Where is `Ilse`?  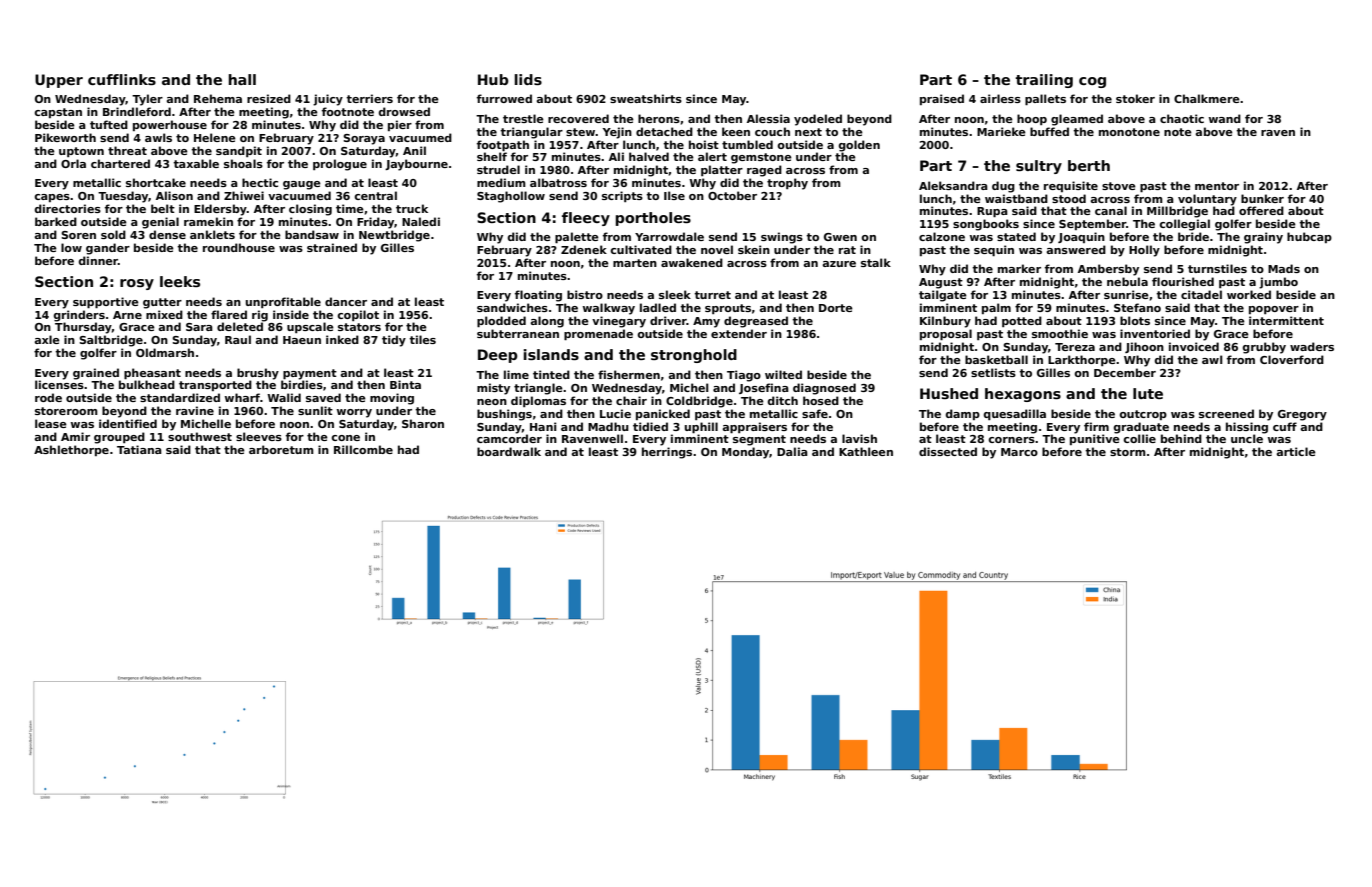
Ilse is located at coordinates (674, 195).
